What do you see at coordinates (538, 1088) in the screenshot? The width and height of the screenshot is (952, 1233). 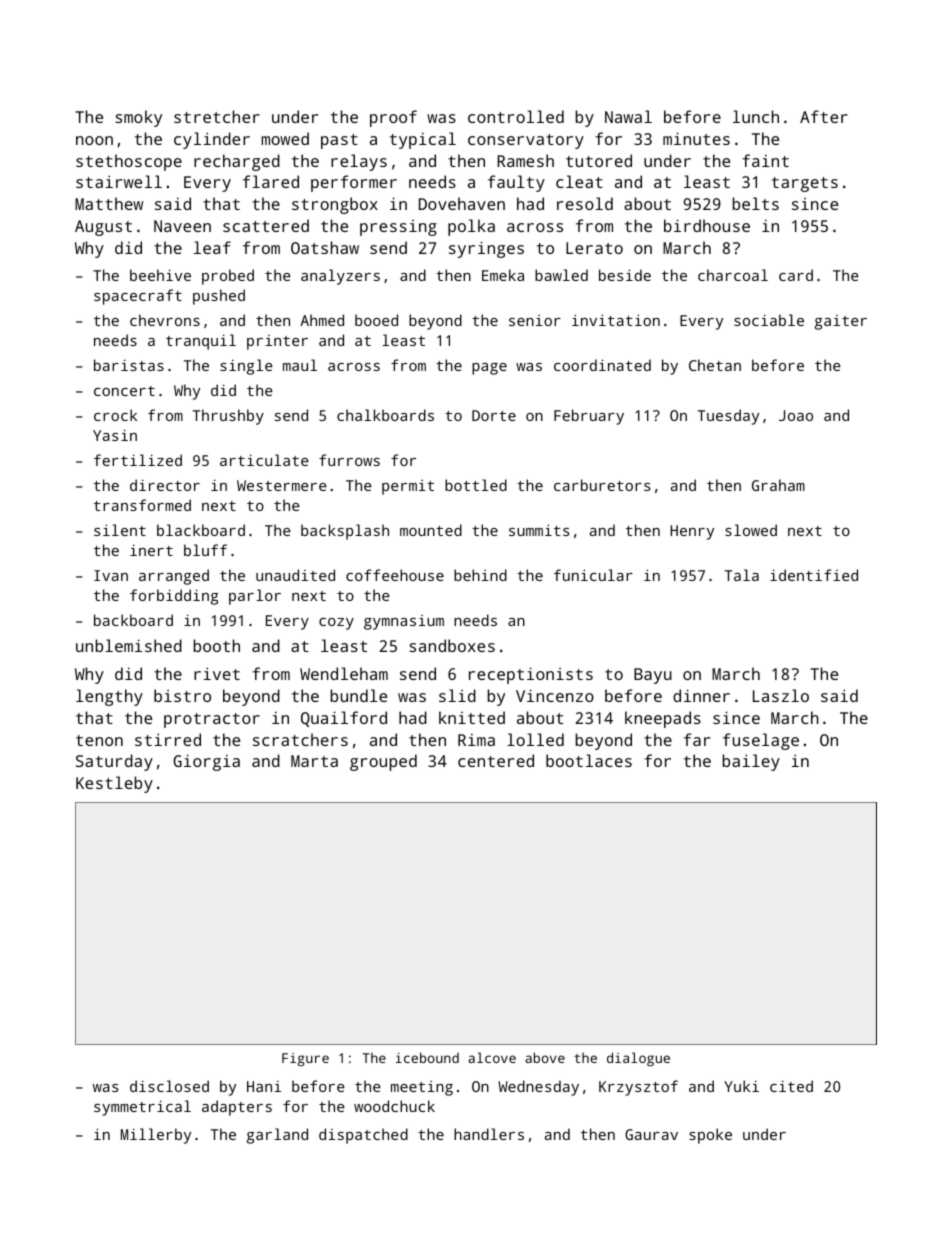 I see `Wednesday` at bounding box center [538, 1088].
